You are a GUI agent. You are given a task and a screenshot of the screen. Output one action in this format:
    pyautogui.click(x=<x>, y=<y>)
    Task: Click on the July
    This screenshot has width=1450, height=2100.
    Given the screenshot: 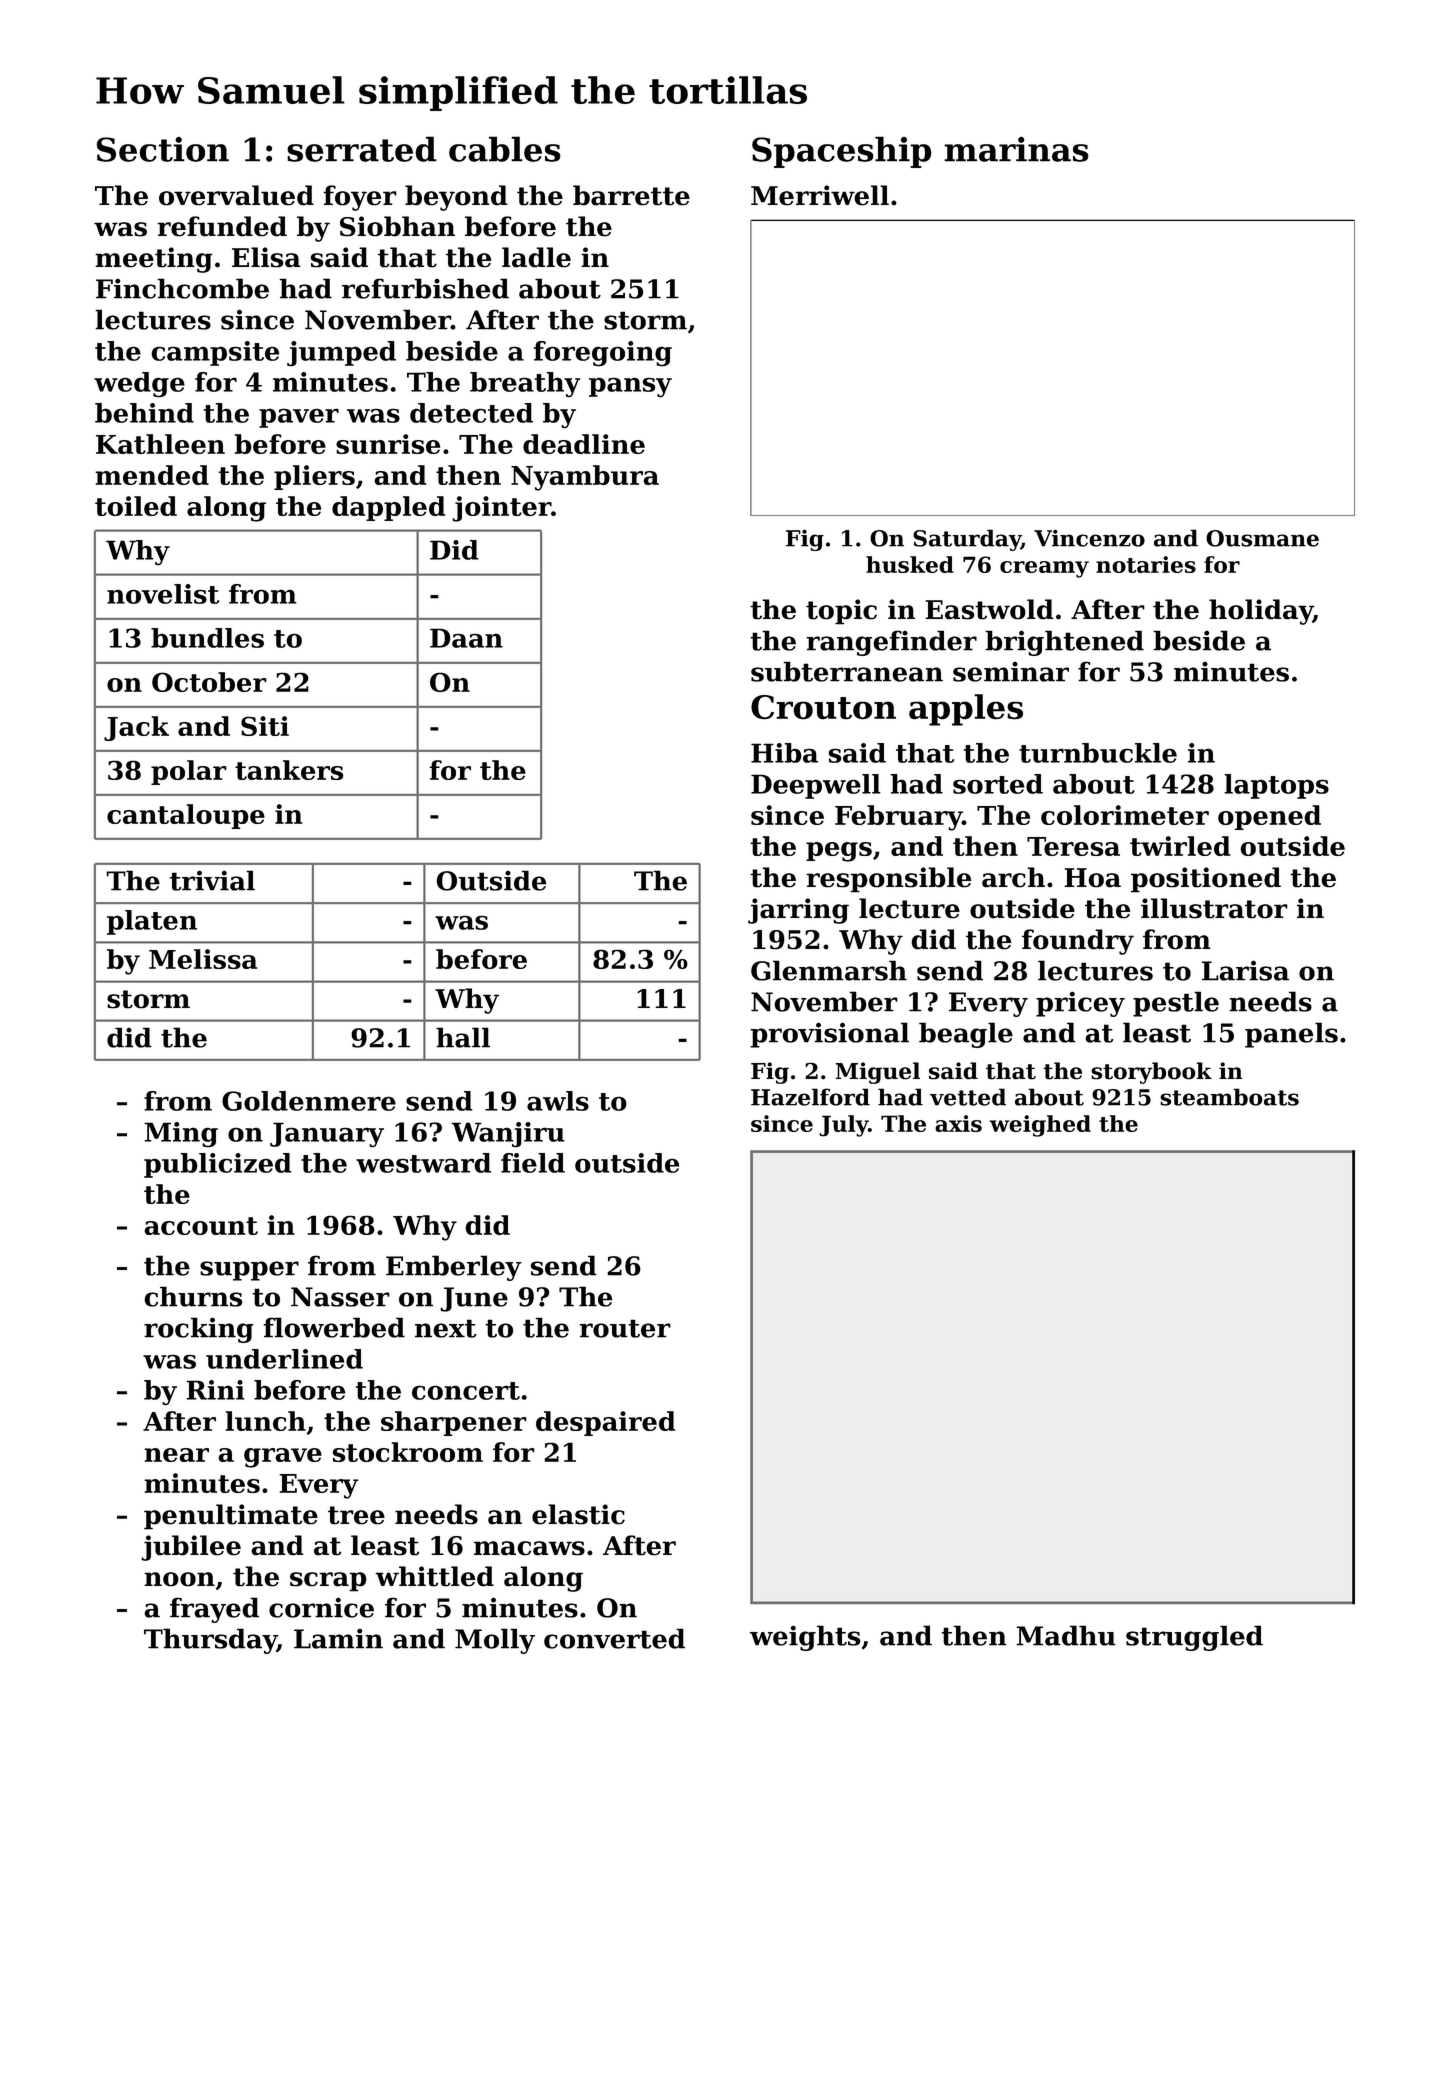 What is the action you would take?
    pyautogui.click(x=844, y=1126)
